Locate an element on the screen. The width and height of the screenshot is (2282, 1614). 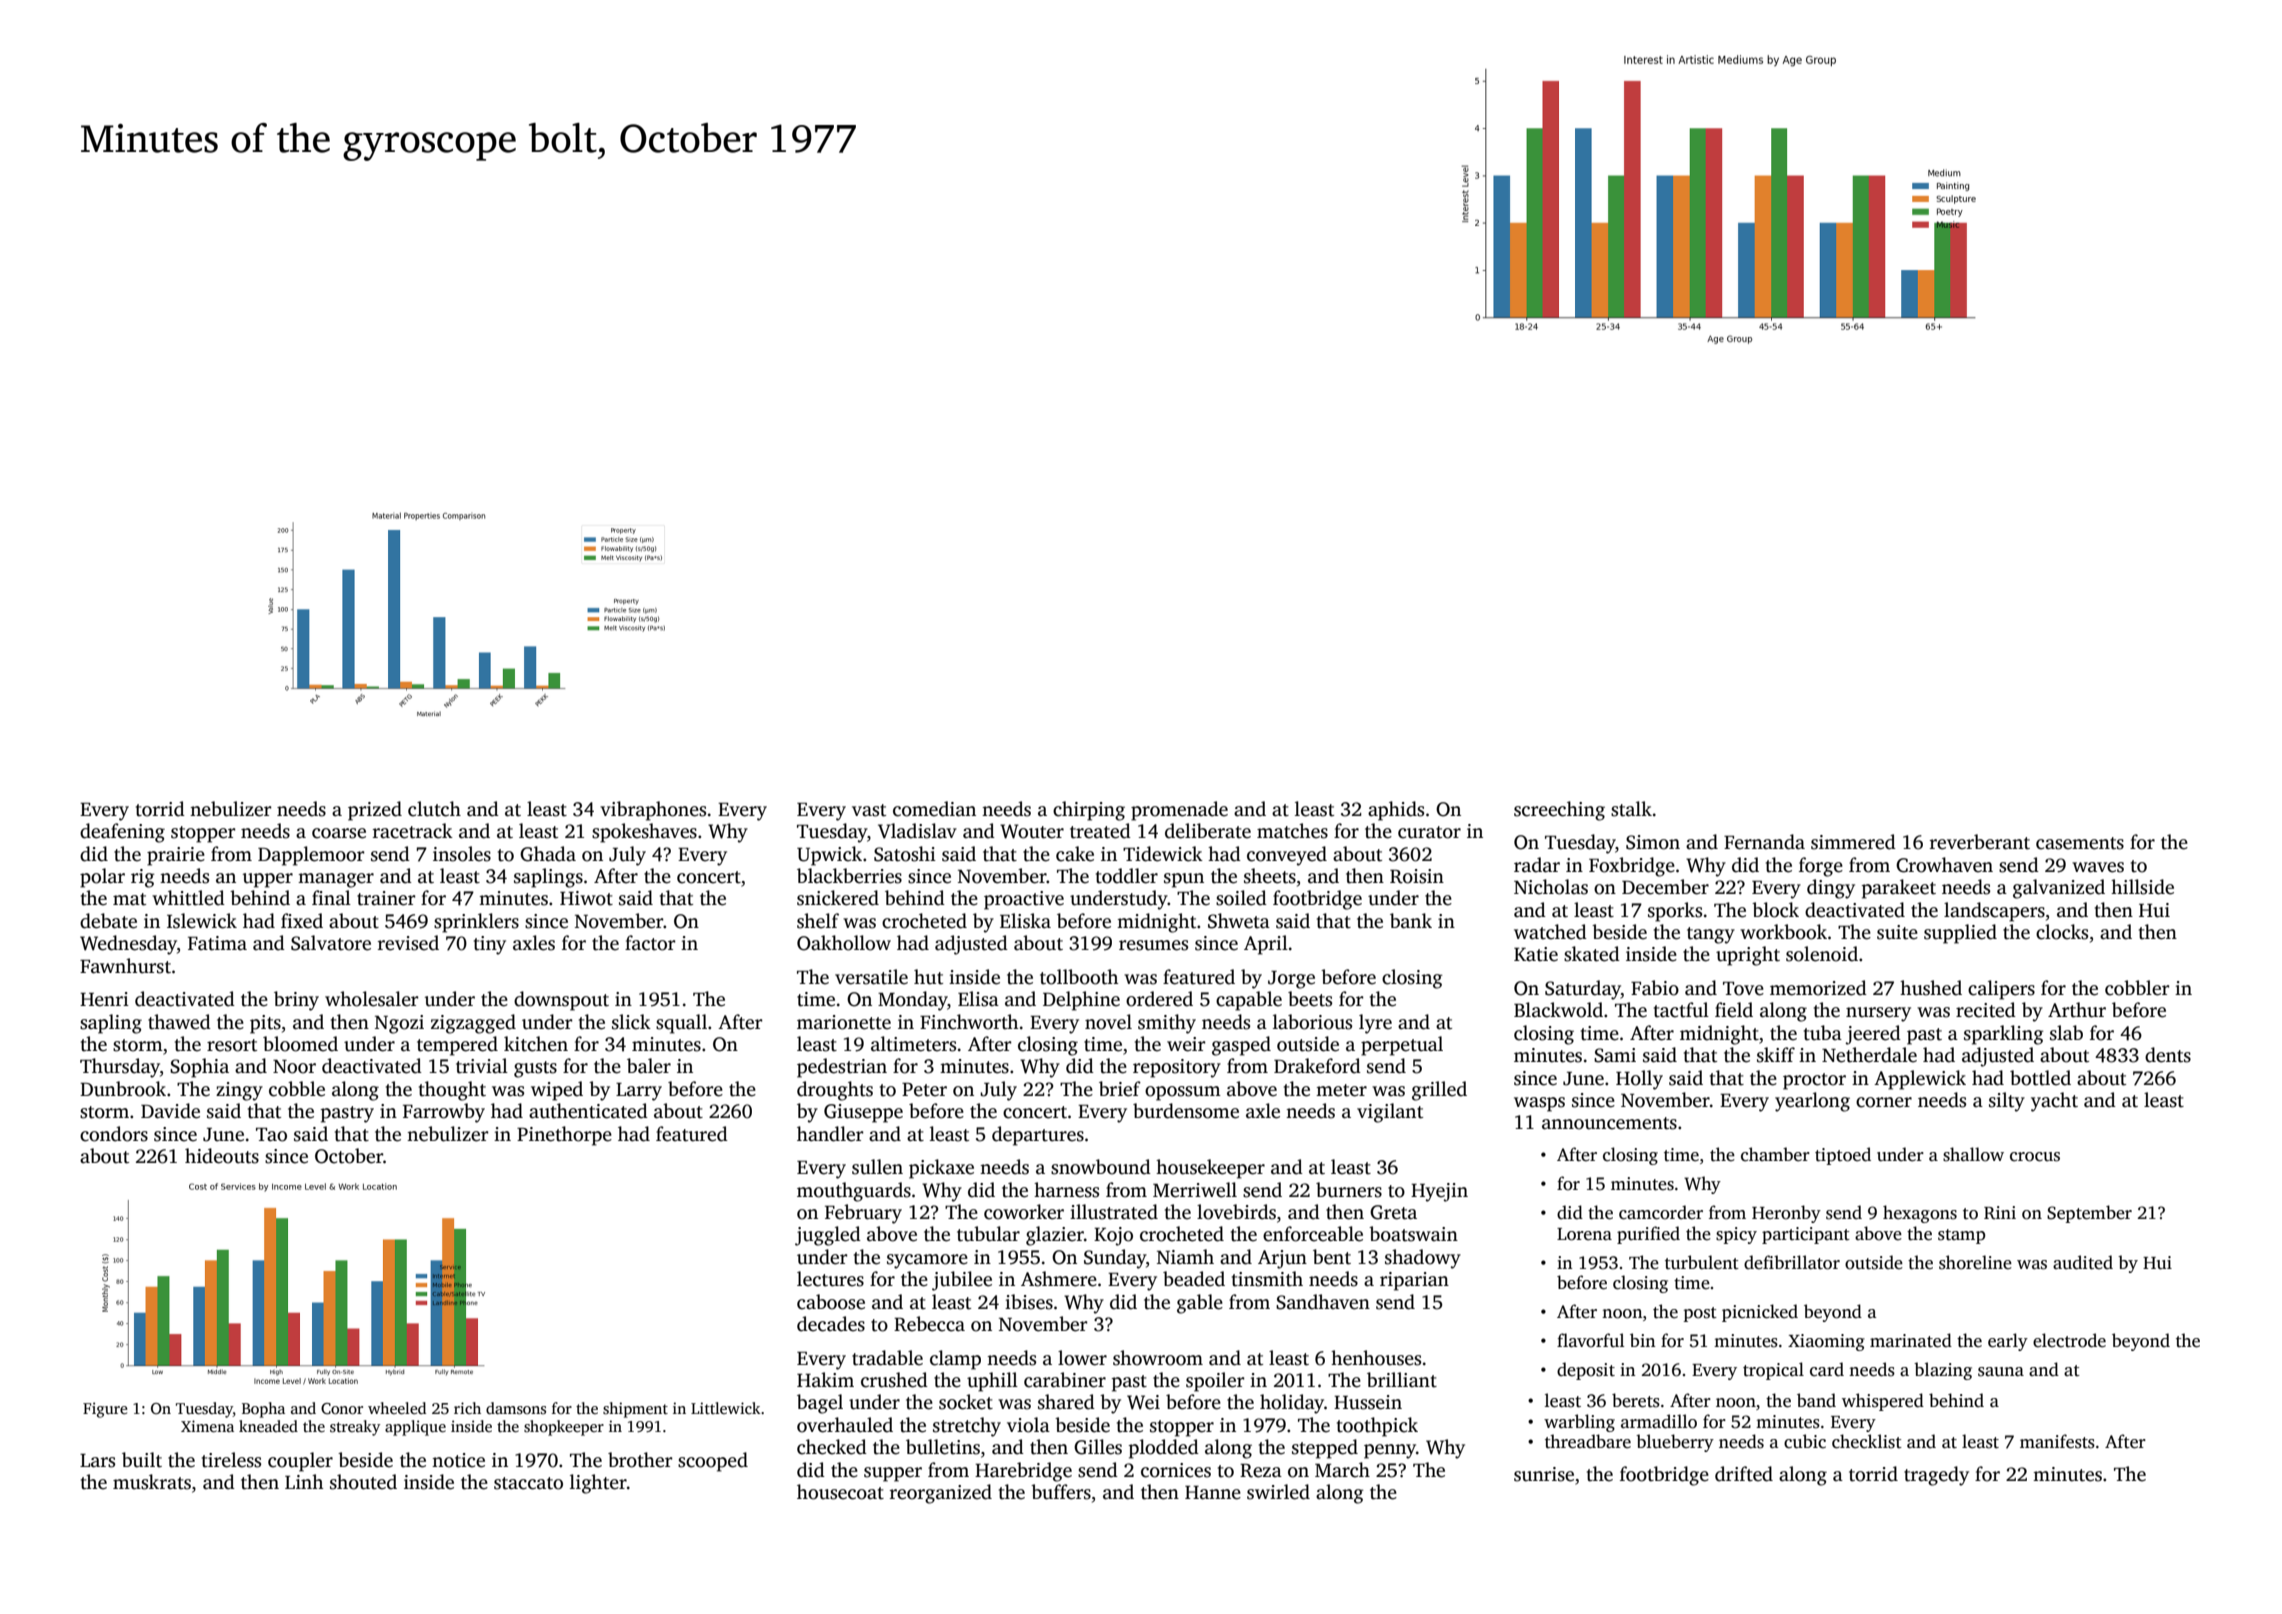
muskrats is located at coordinates (152, 1482).
